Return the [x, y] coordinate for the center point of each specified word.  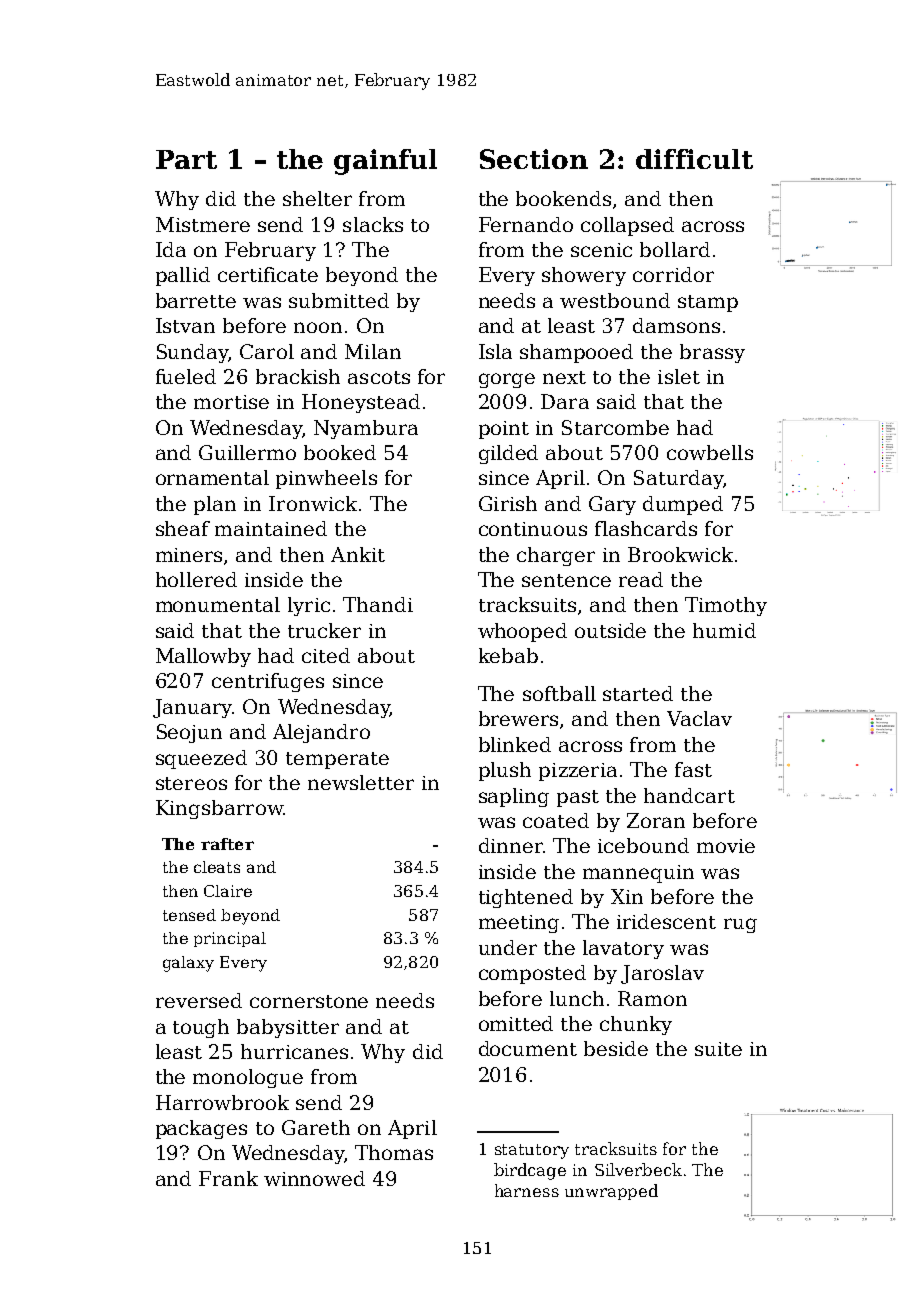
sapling [514, 797]
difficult [694, 159]
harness [527, 1190]
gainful [385, 162]
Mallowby [203, 657]
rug [740, 925]
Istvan [185, 325]
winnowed [314, 1178]
